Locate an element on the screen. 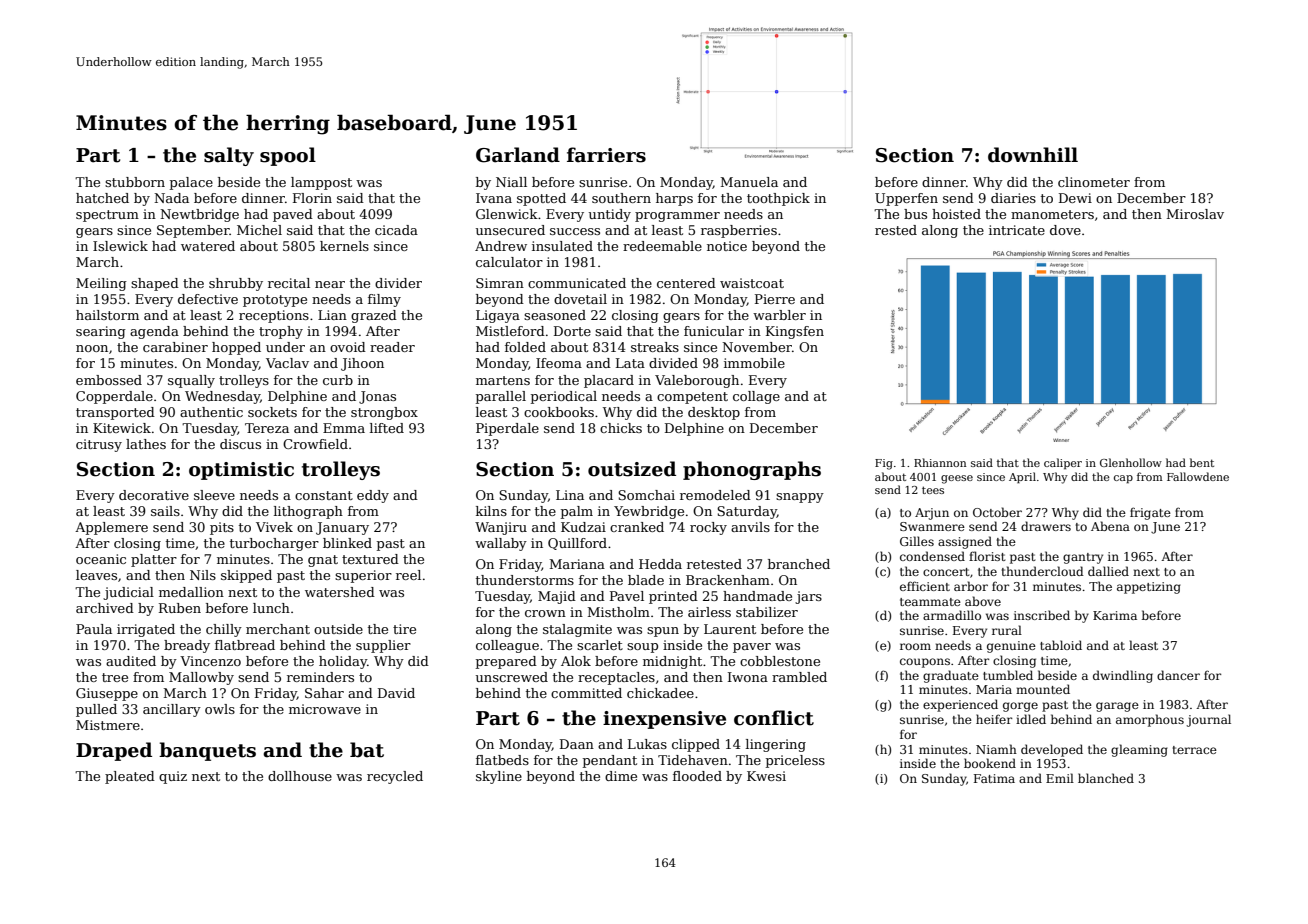 This screenshot has width=1308, height=924. Florin is located at coordinates (312, 198).
